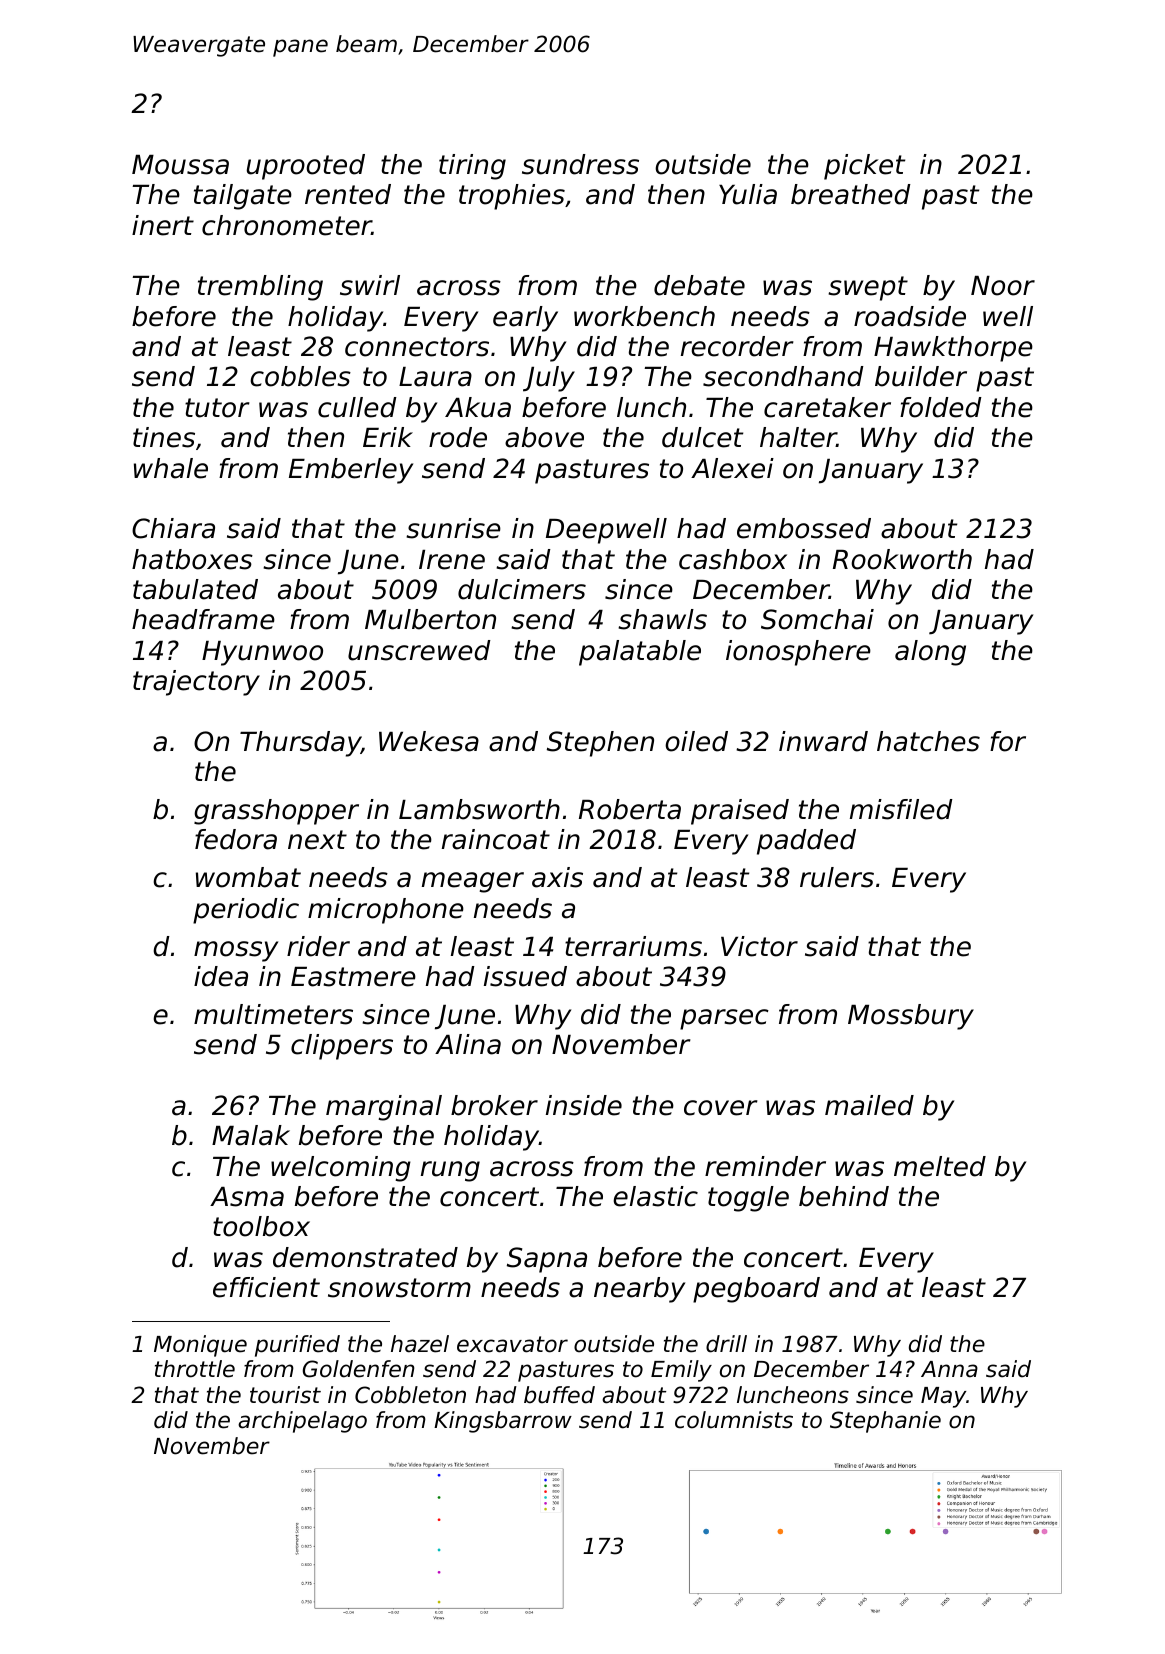  Describe the element at coordinates (639, 1290) in the image. I see `nearby` at that location.
